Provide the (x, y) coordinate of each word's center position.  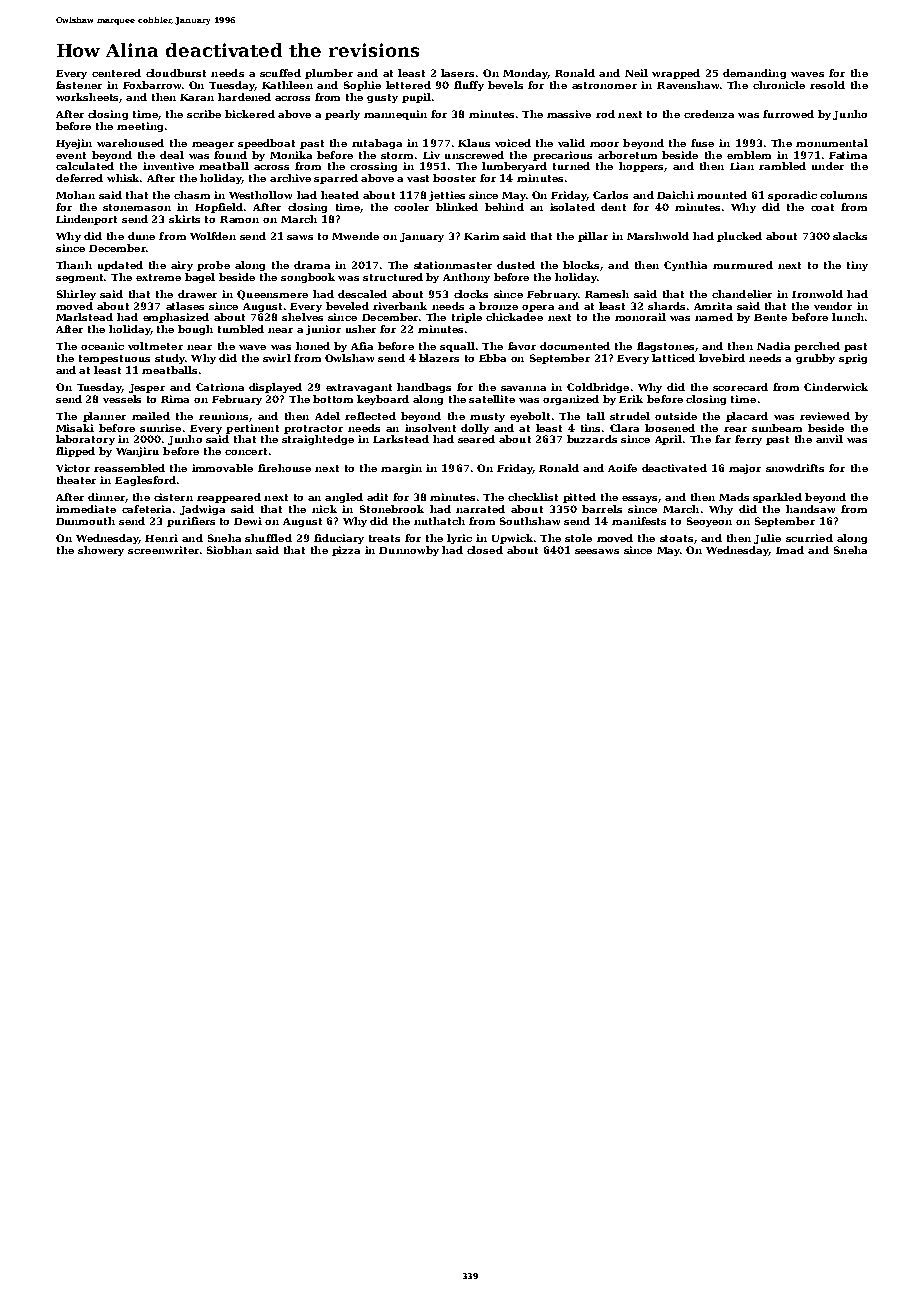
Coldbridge (598, 388)
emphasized (176, 318)
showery (101, 551)
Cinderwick (836, 387)
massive (569, 114)
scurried (809, 538)
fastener (79, 85)
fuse (702, 143)
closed (485, 550)
